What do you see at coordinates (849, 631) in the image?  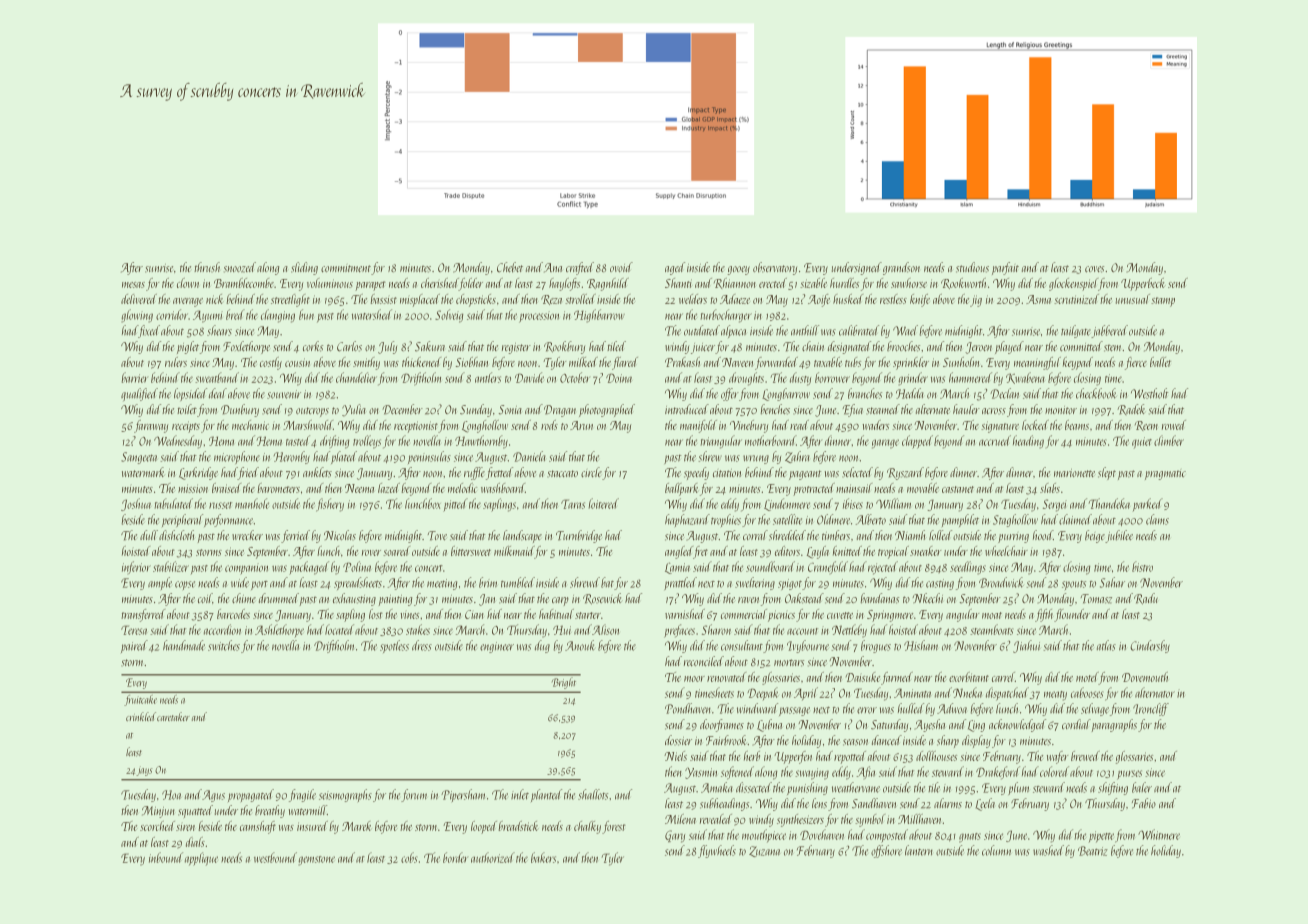 I see `Nettleby` at bounding box center [849, 631].
